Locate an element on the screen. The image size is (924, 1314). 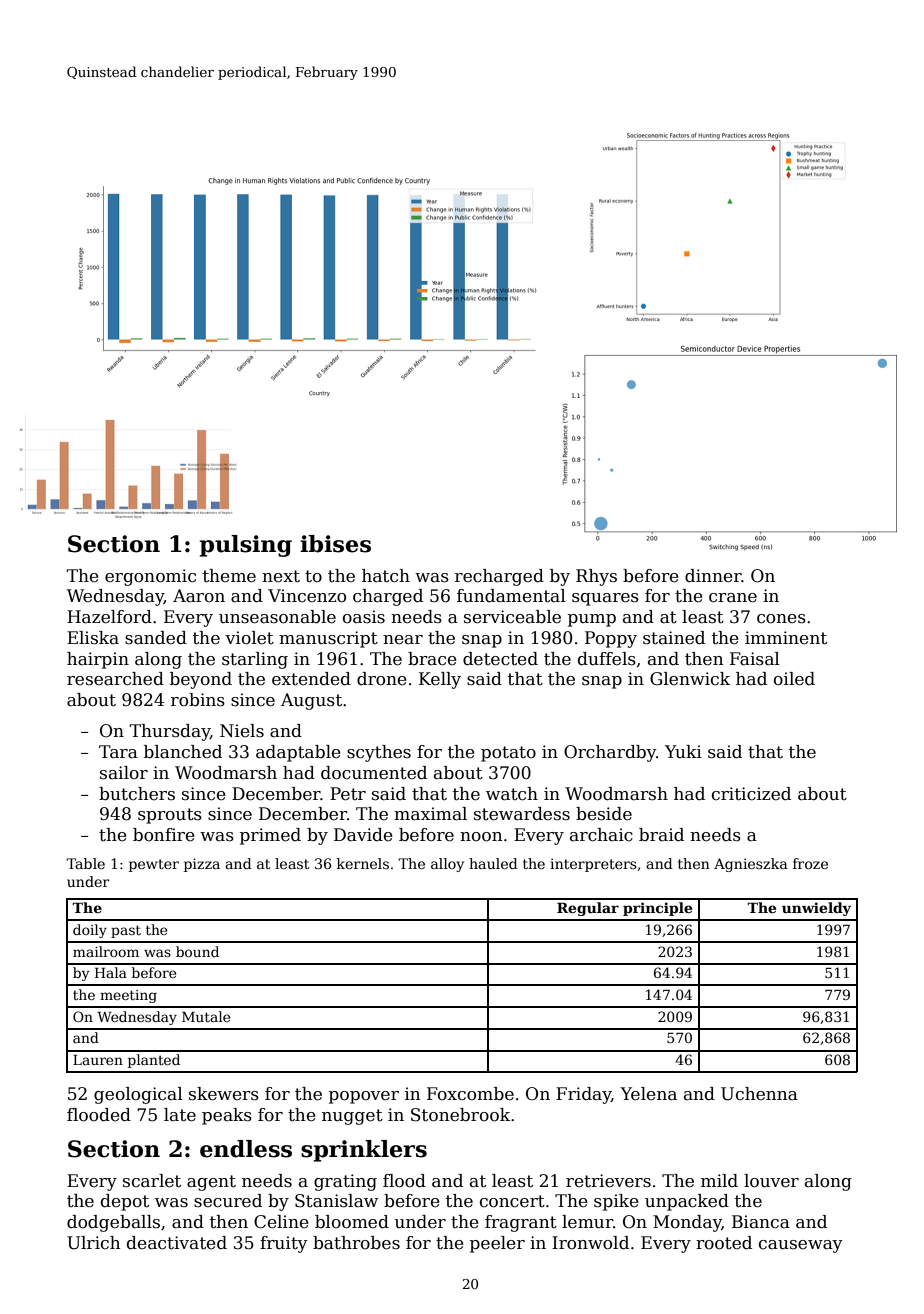
pulsing is located at coordinates (246, 546).
